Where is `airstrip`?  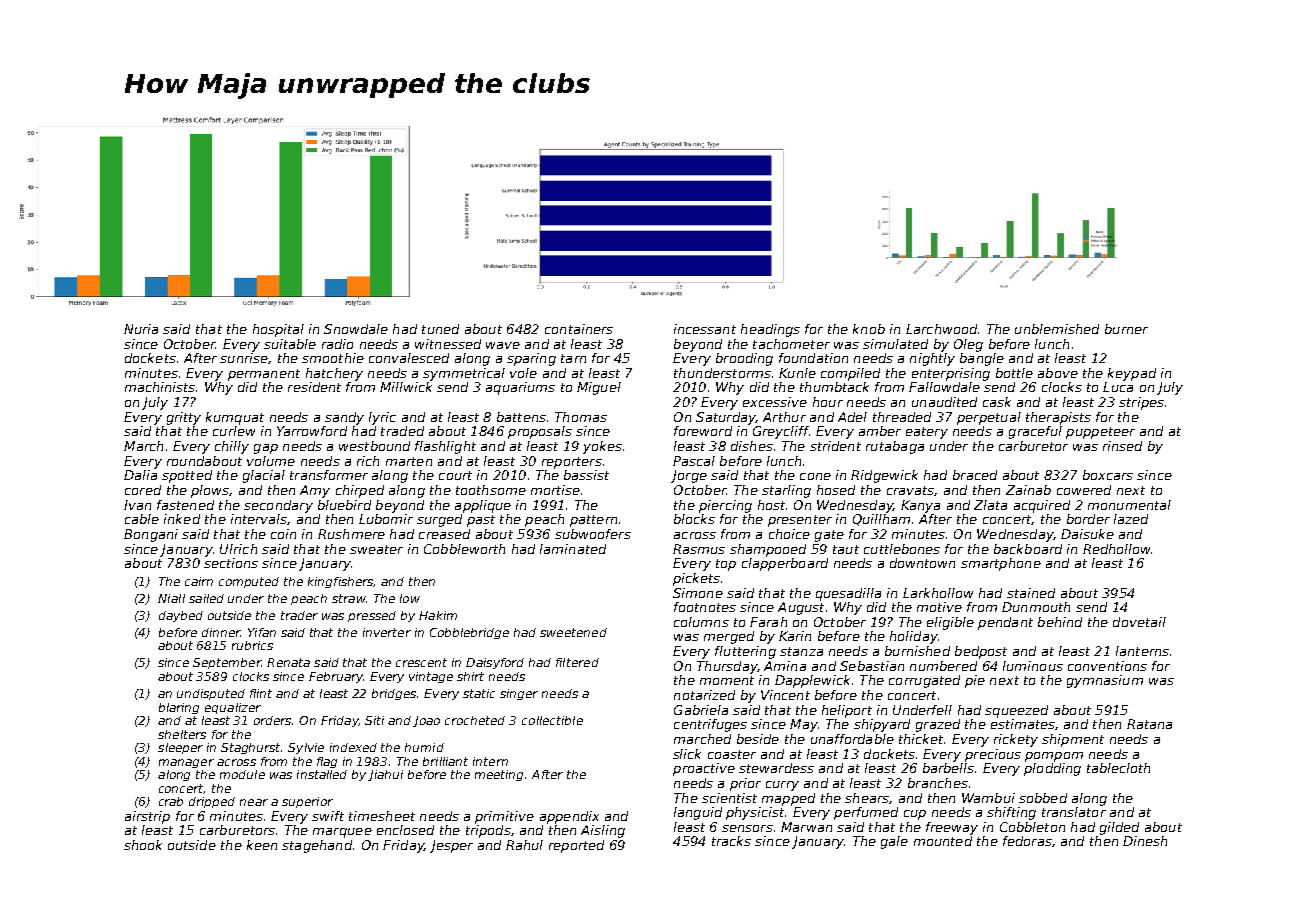
airstrip is located at coordinates (147, 817).
